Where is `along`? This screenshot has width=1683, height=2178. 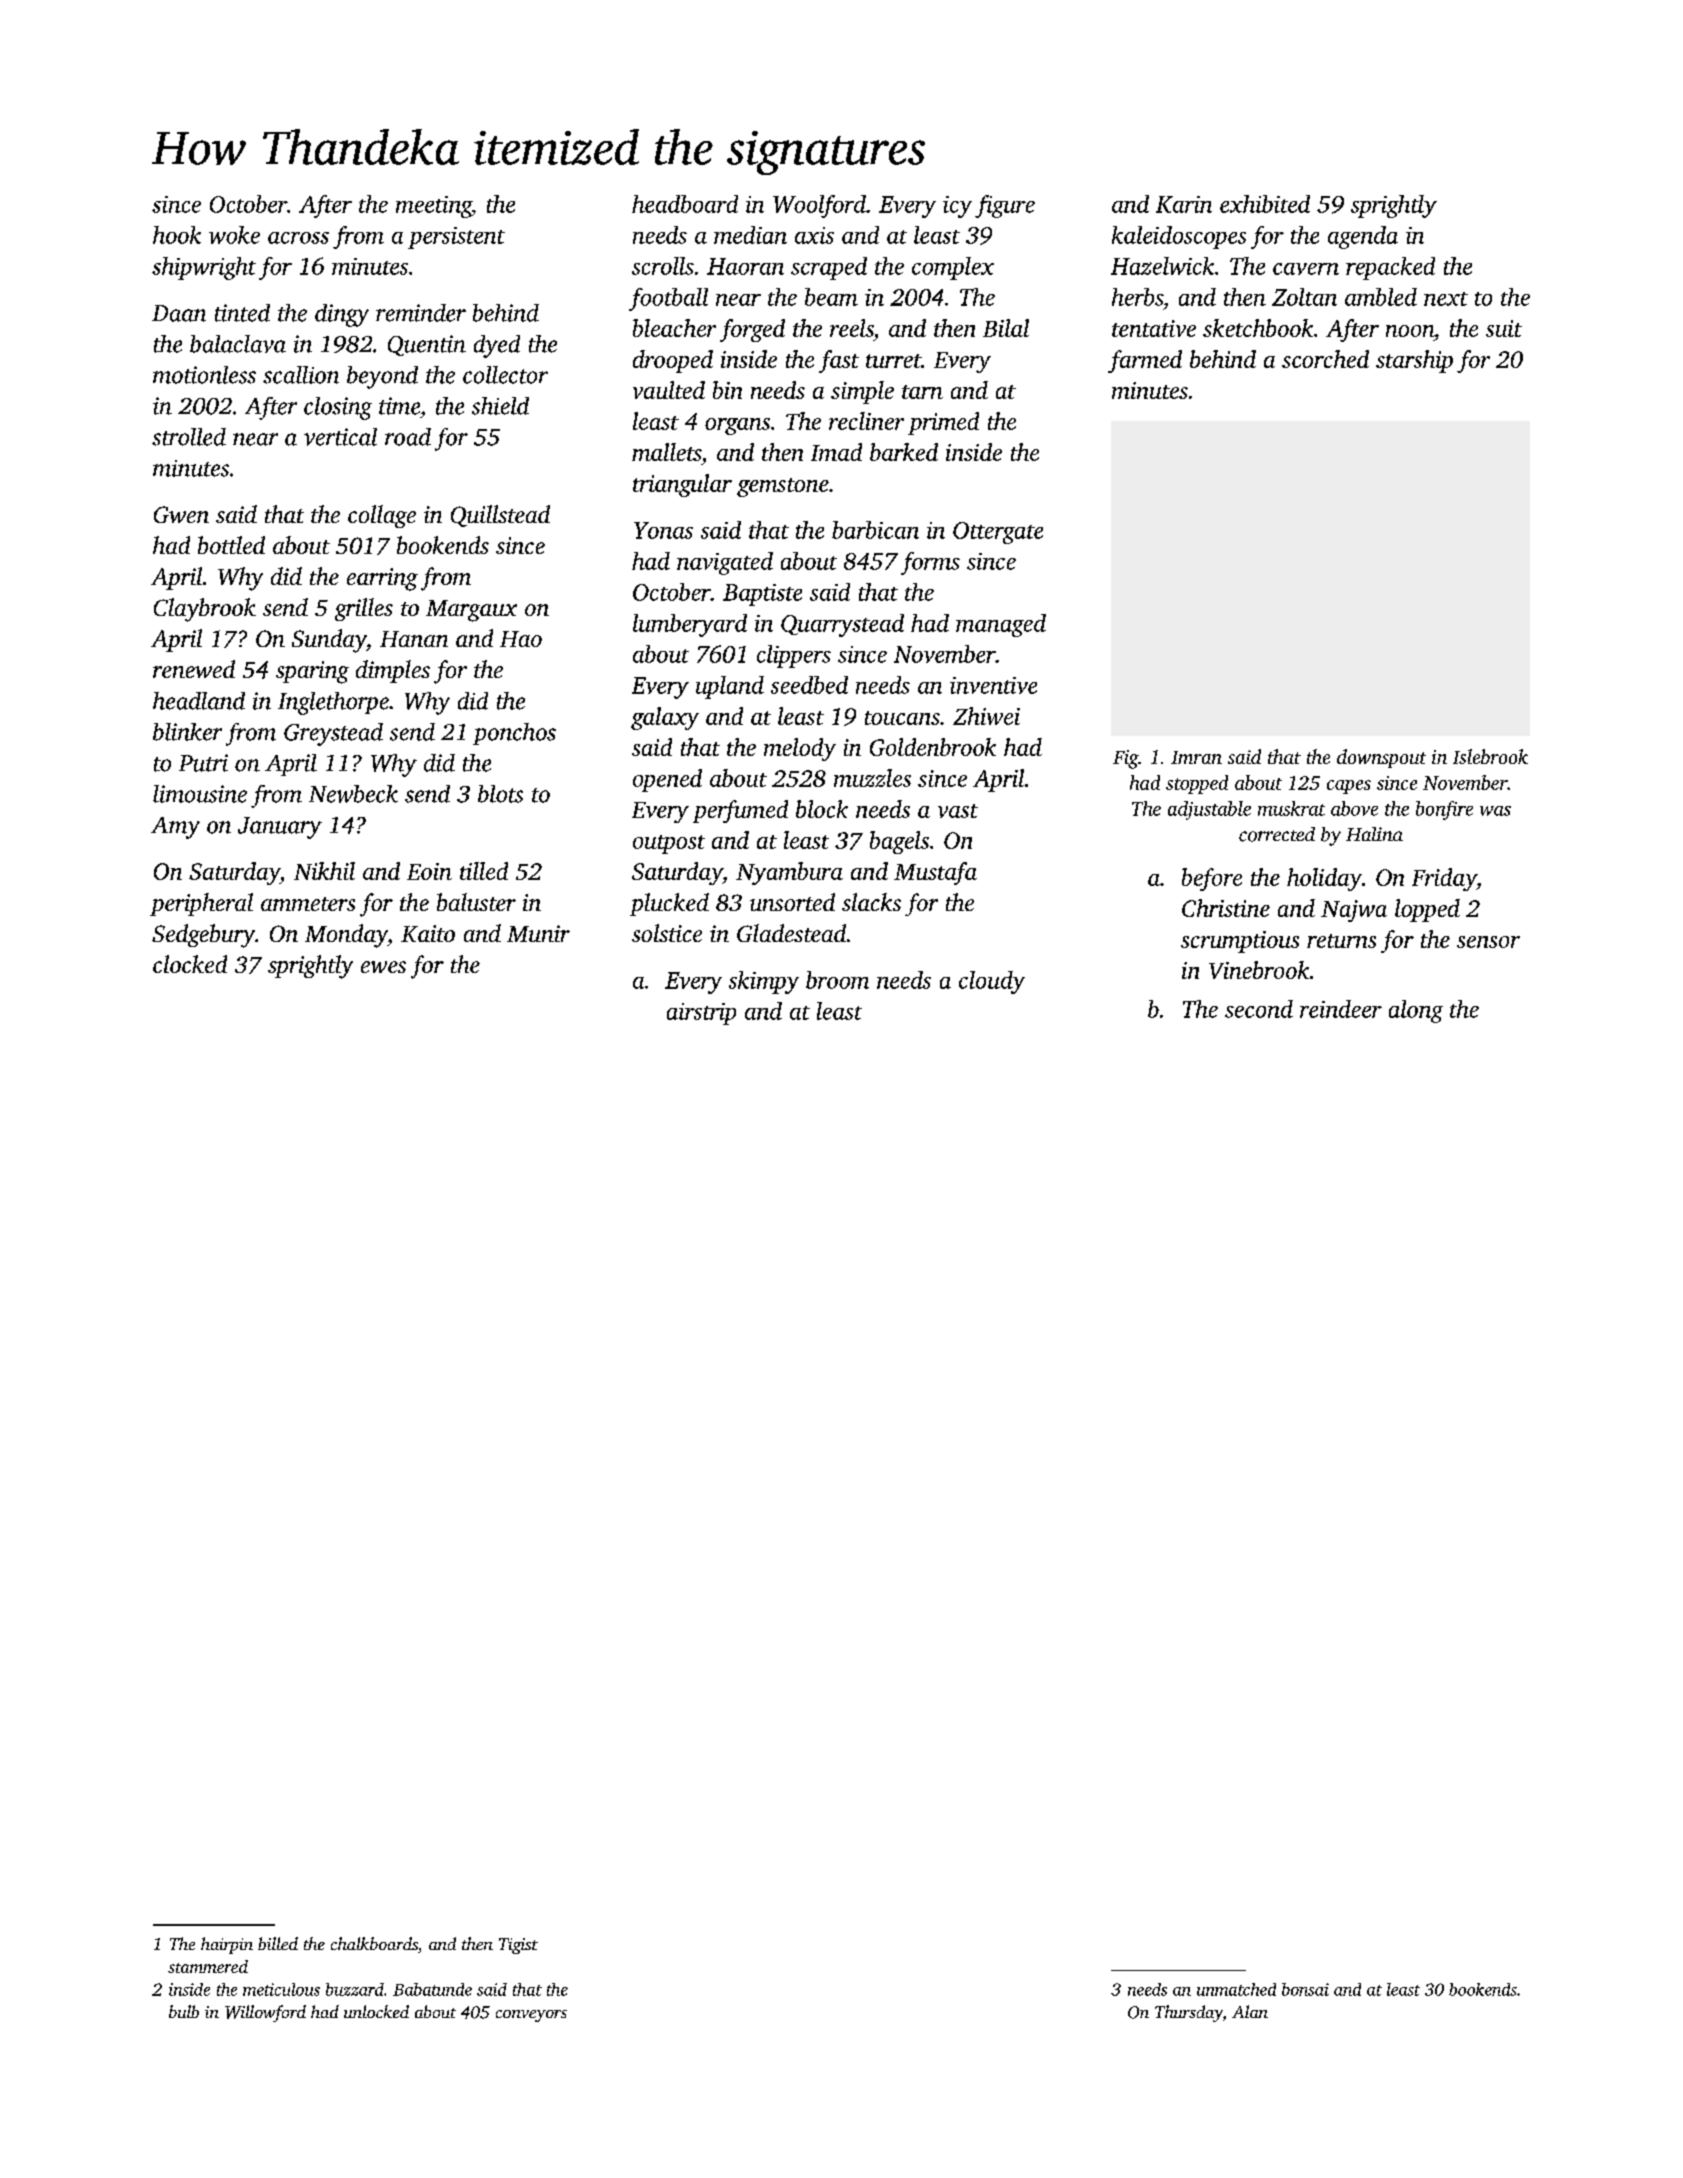 along is located at coordinates (1416, 1011).
